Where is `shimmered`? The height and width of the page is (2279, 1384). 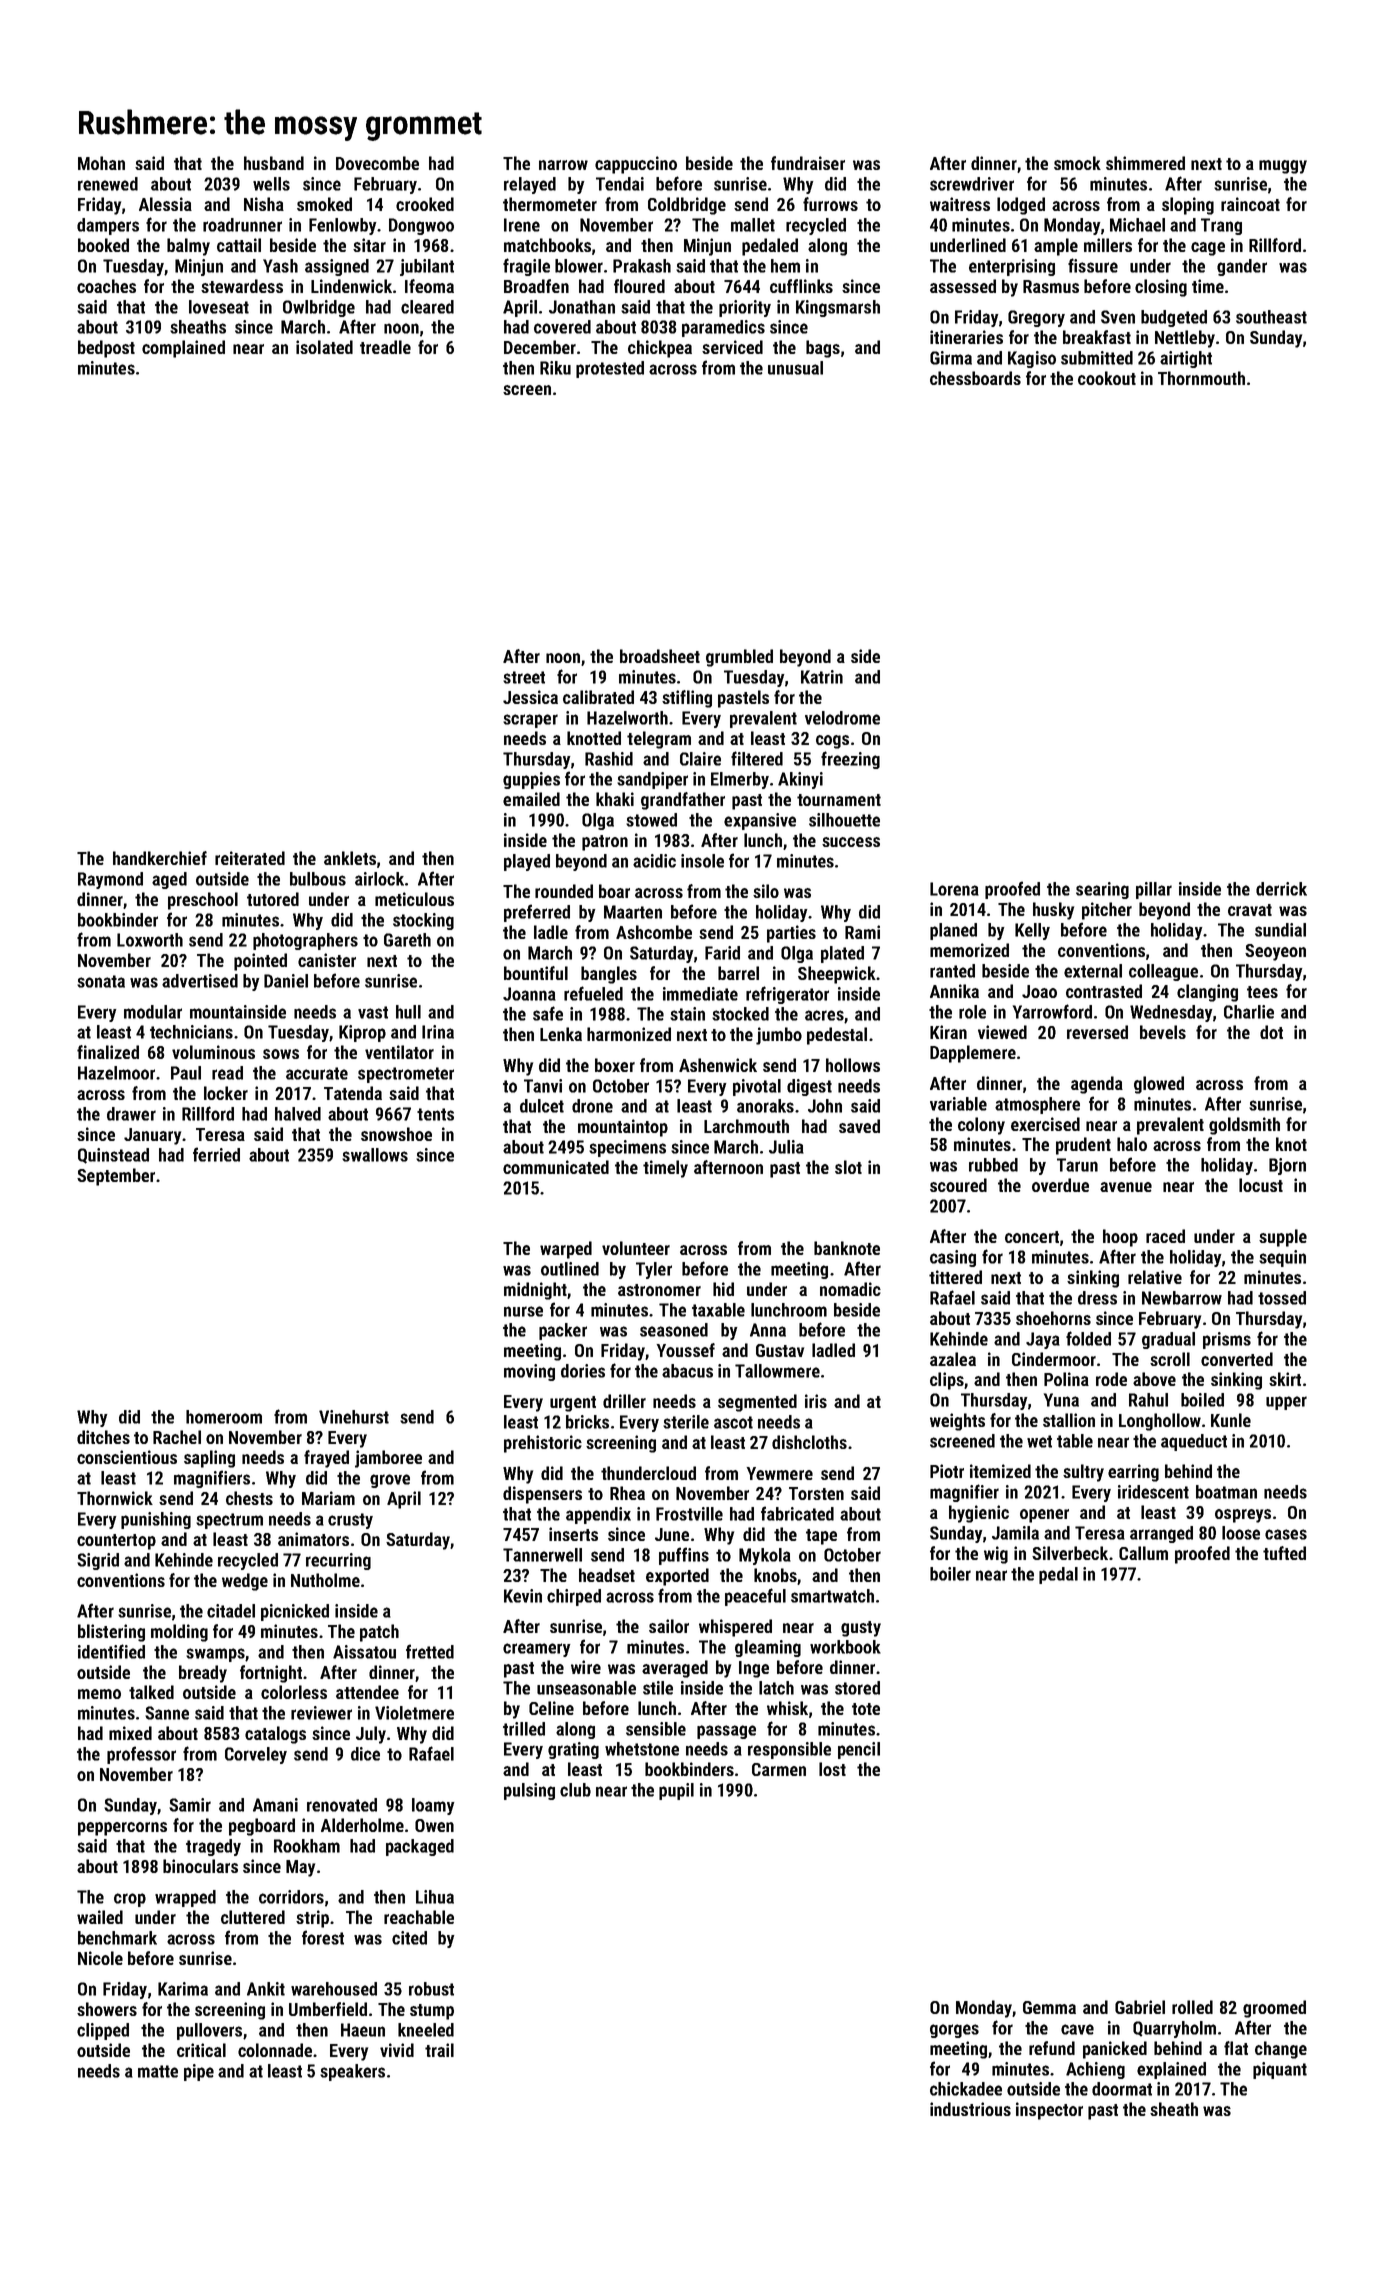
shimmered is located at coordinates (1145, 163).
